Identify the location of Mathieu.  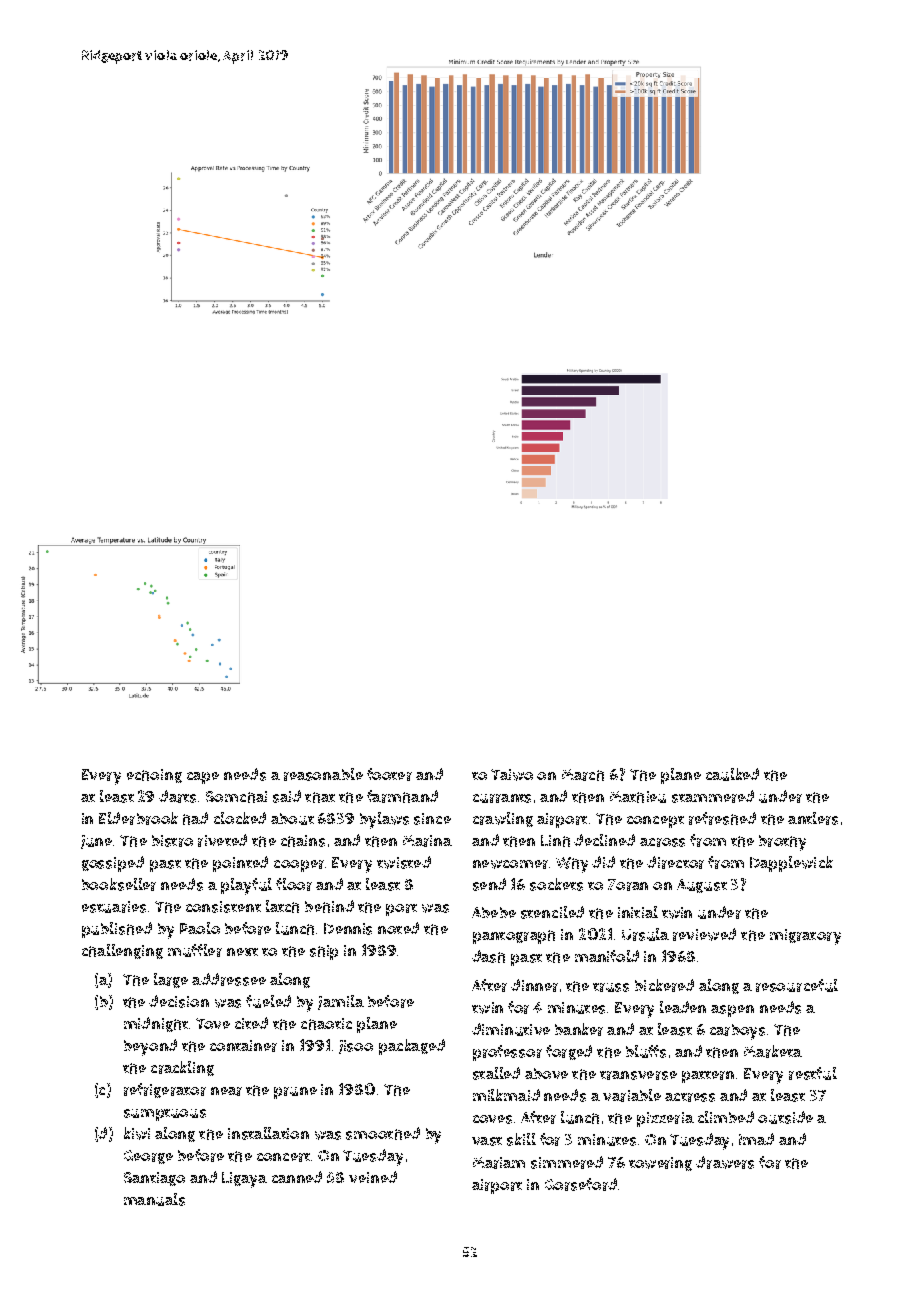
(638, 797).
